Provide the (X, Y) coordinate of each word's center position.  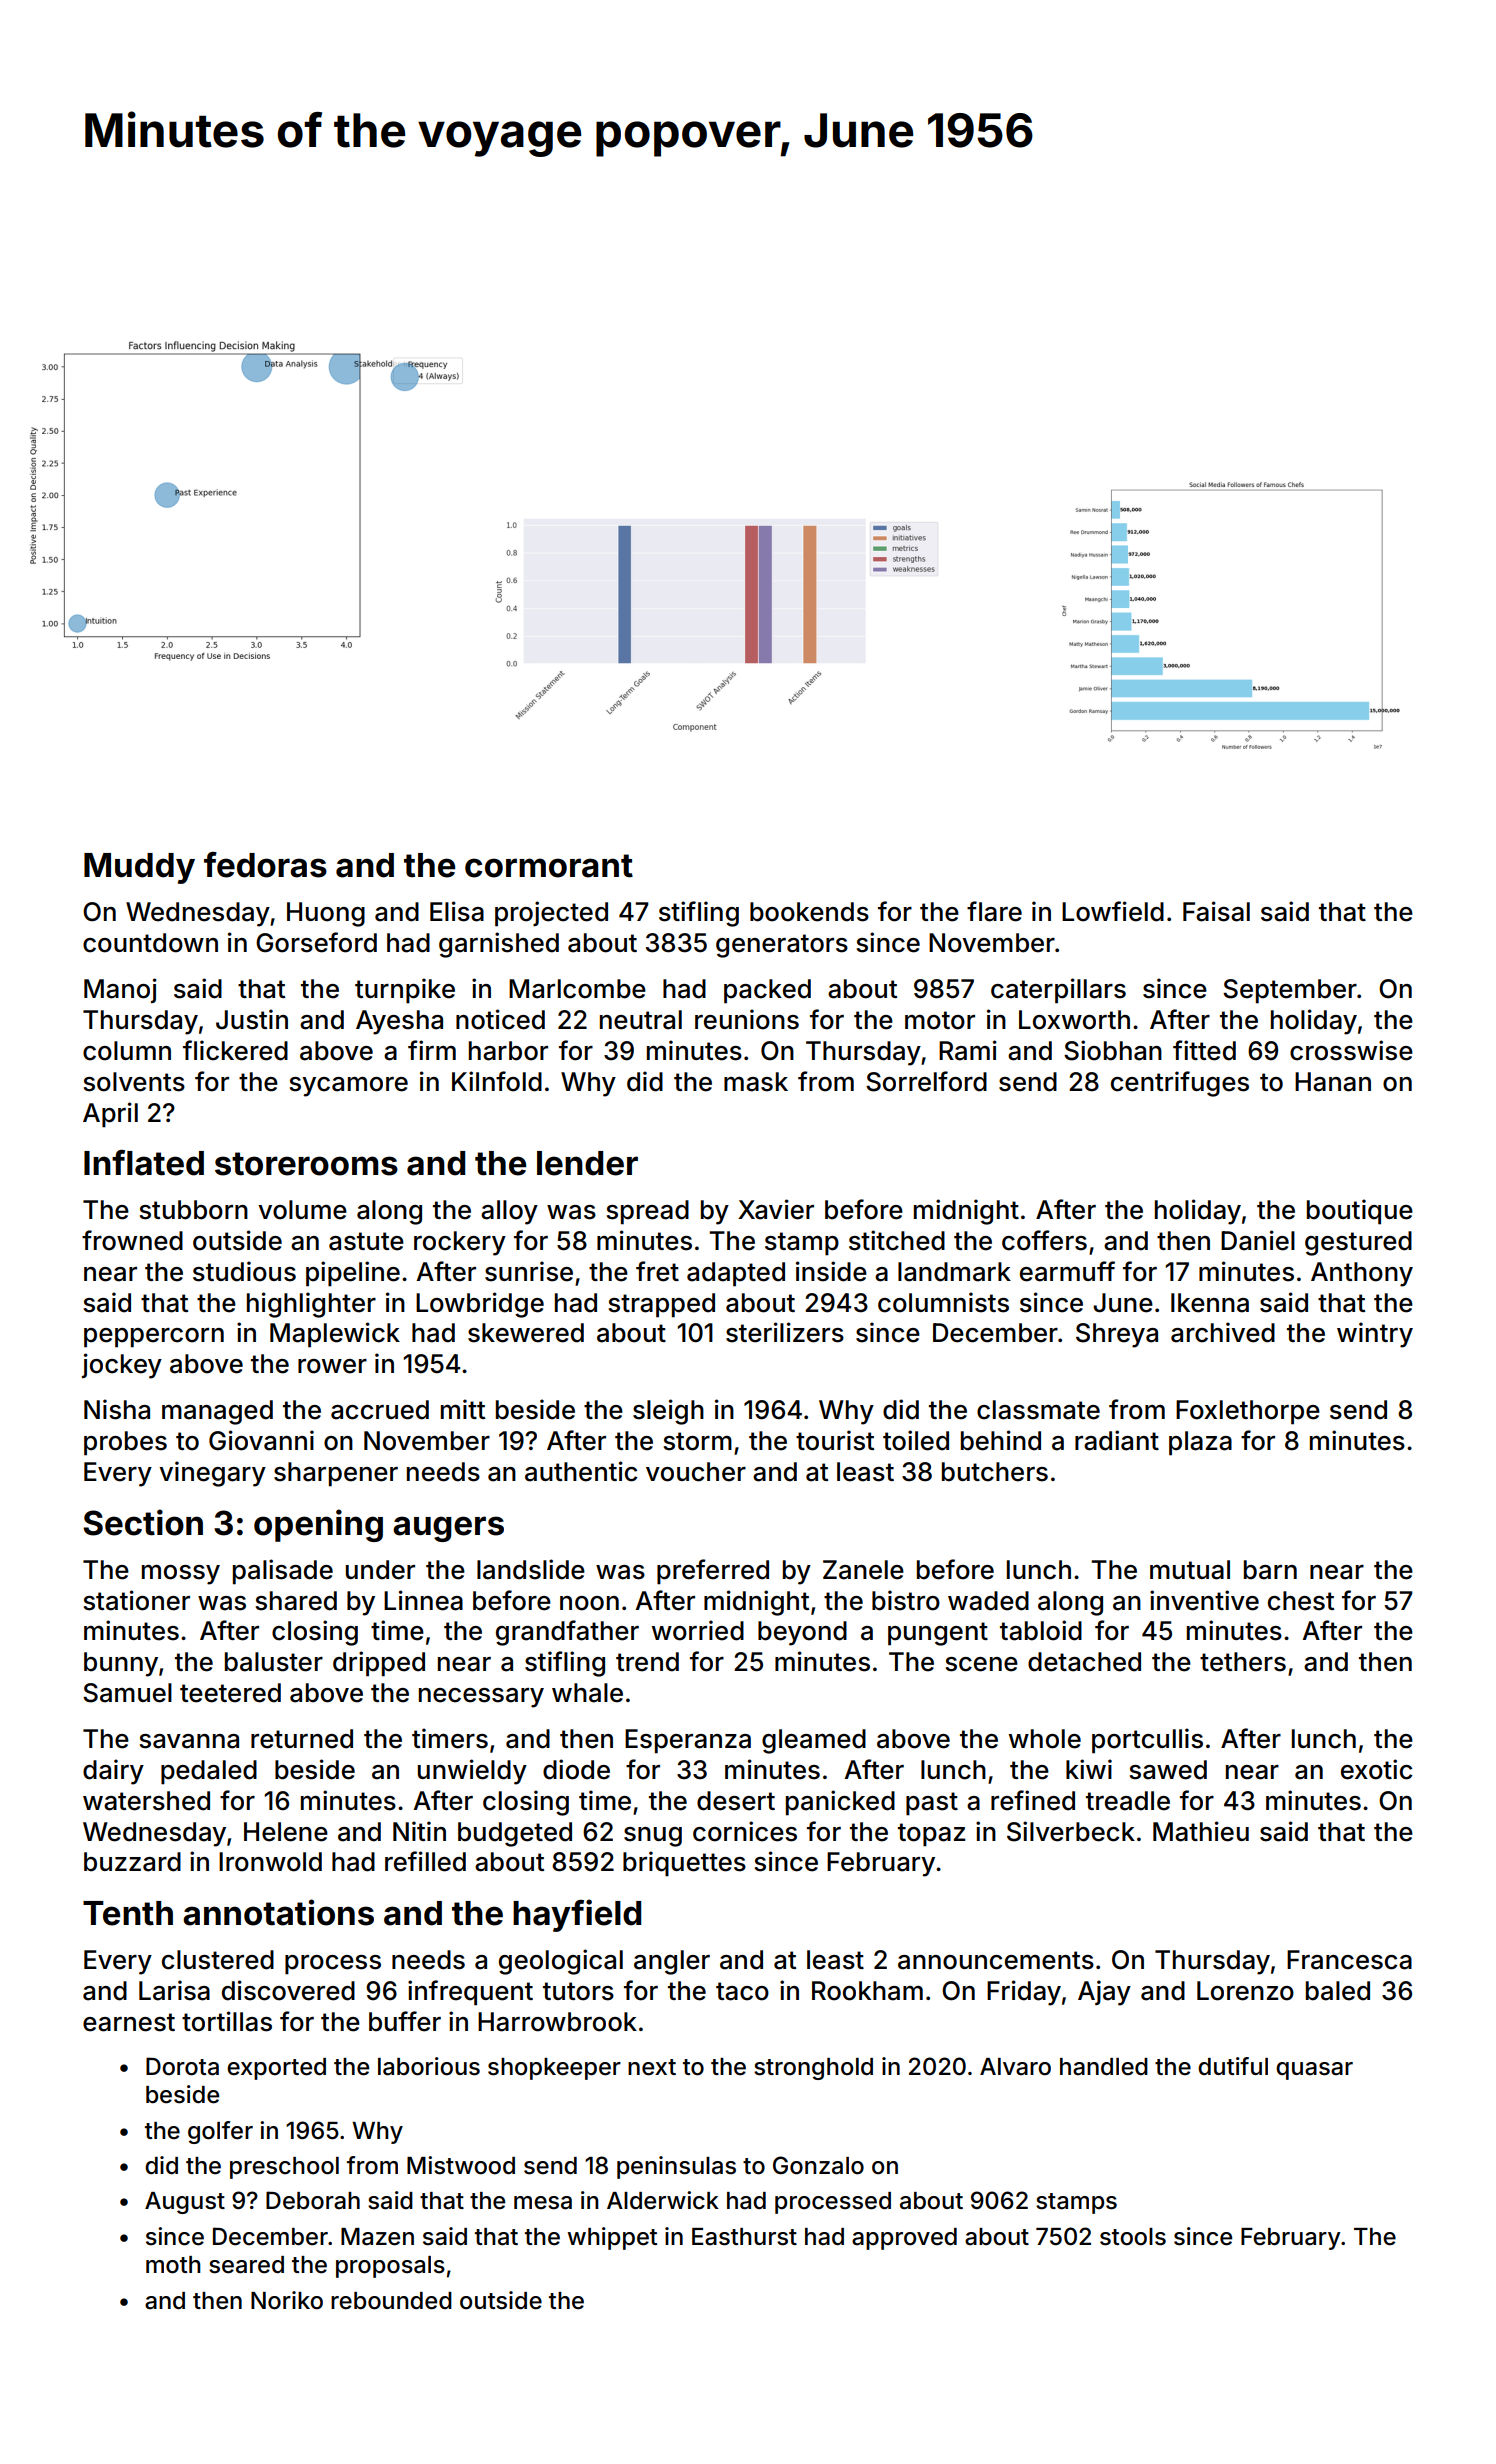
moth (173, 2265)
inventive (1204, 1600)
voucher (696, 1472)
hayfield (577, 1915)
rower (332, 1366)
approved (904, 2239)
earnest (129, 2022)
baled (1338, 1991)
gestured (1358, 1243)
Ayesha (399, 1022)
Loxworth (1074, 1020)
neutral (641, 1020)
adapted (736, 1274)
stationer (136, 1600)
